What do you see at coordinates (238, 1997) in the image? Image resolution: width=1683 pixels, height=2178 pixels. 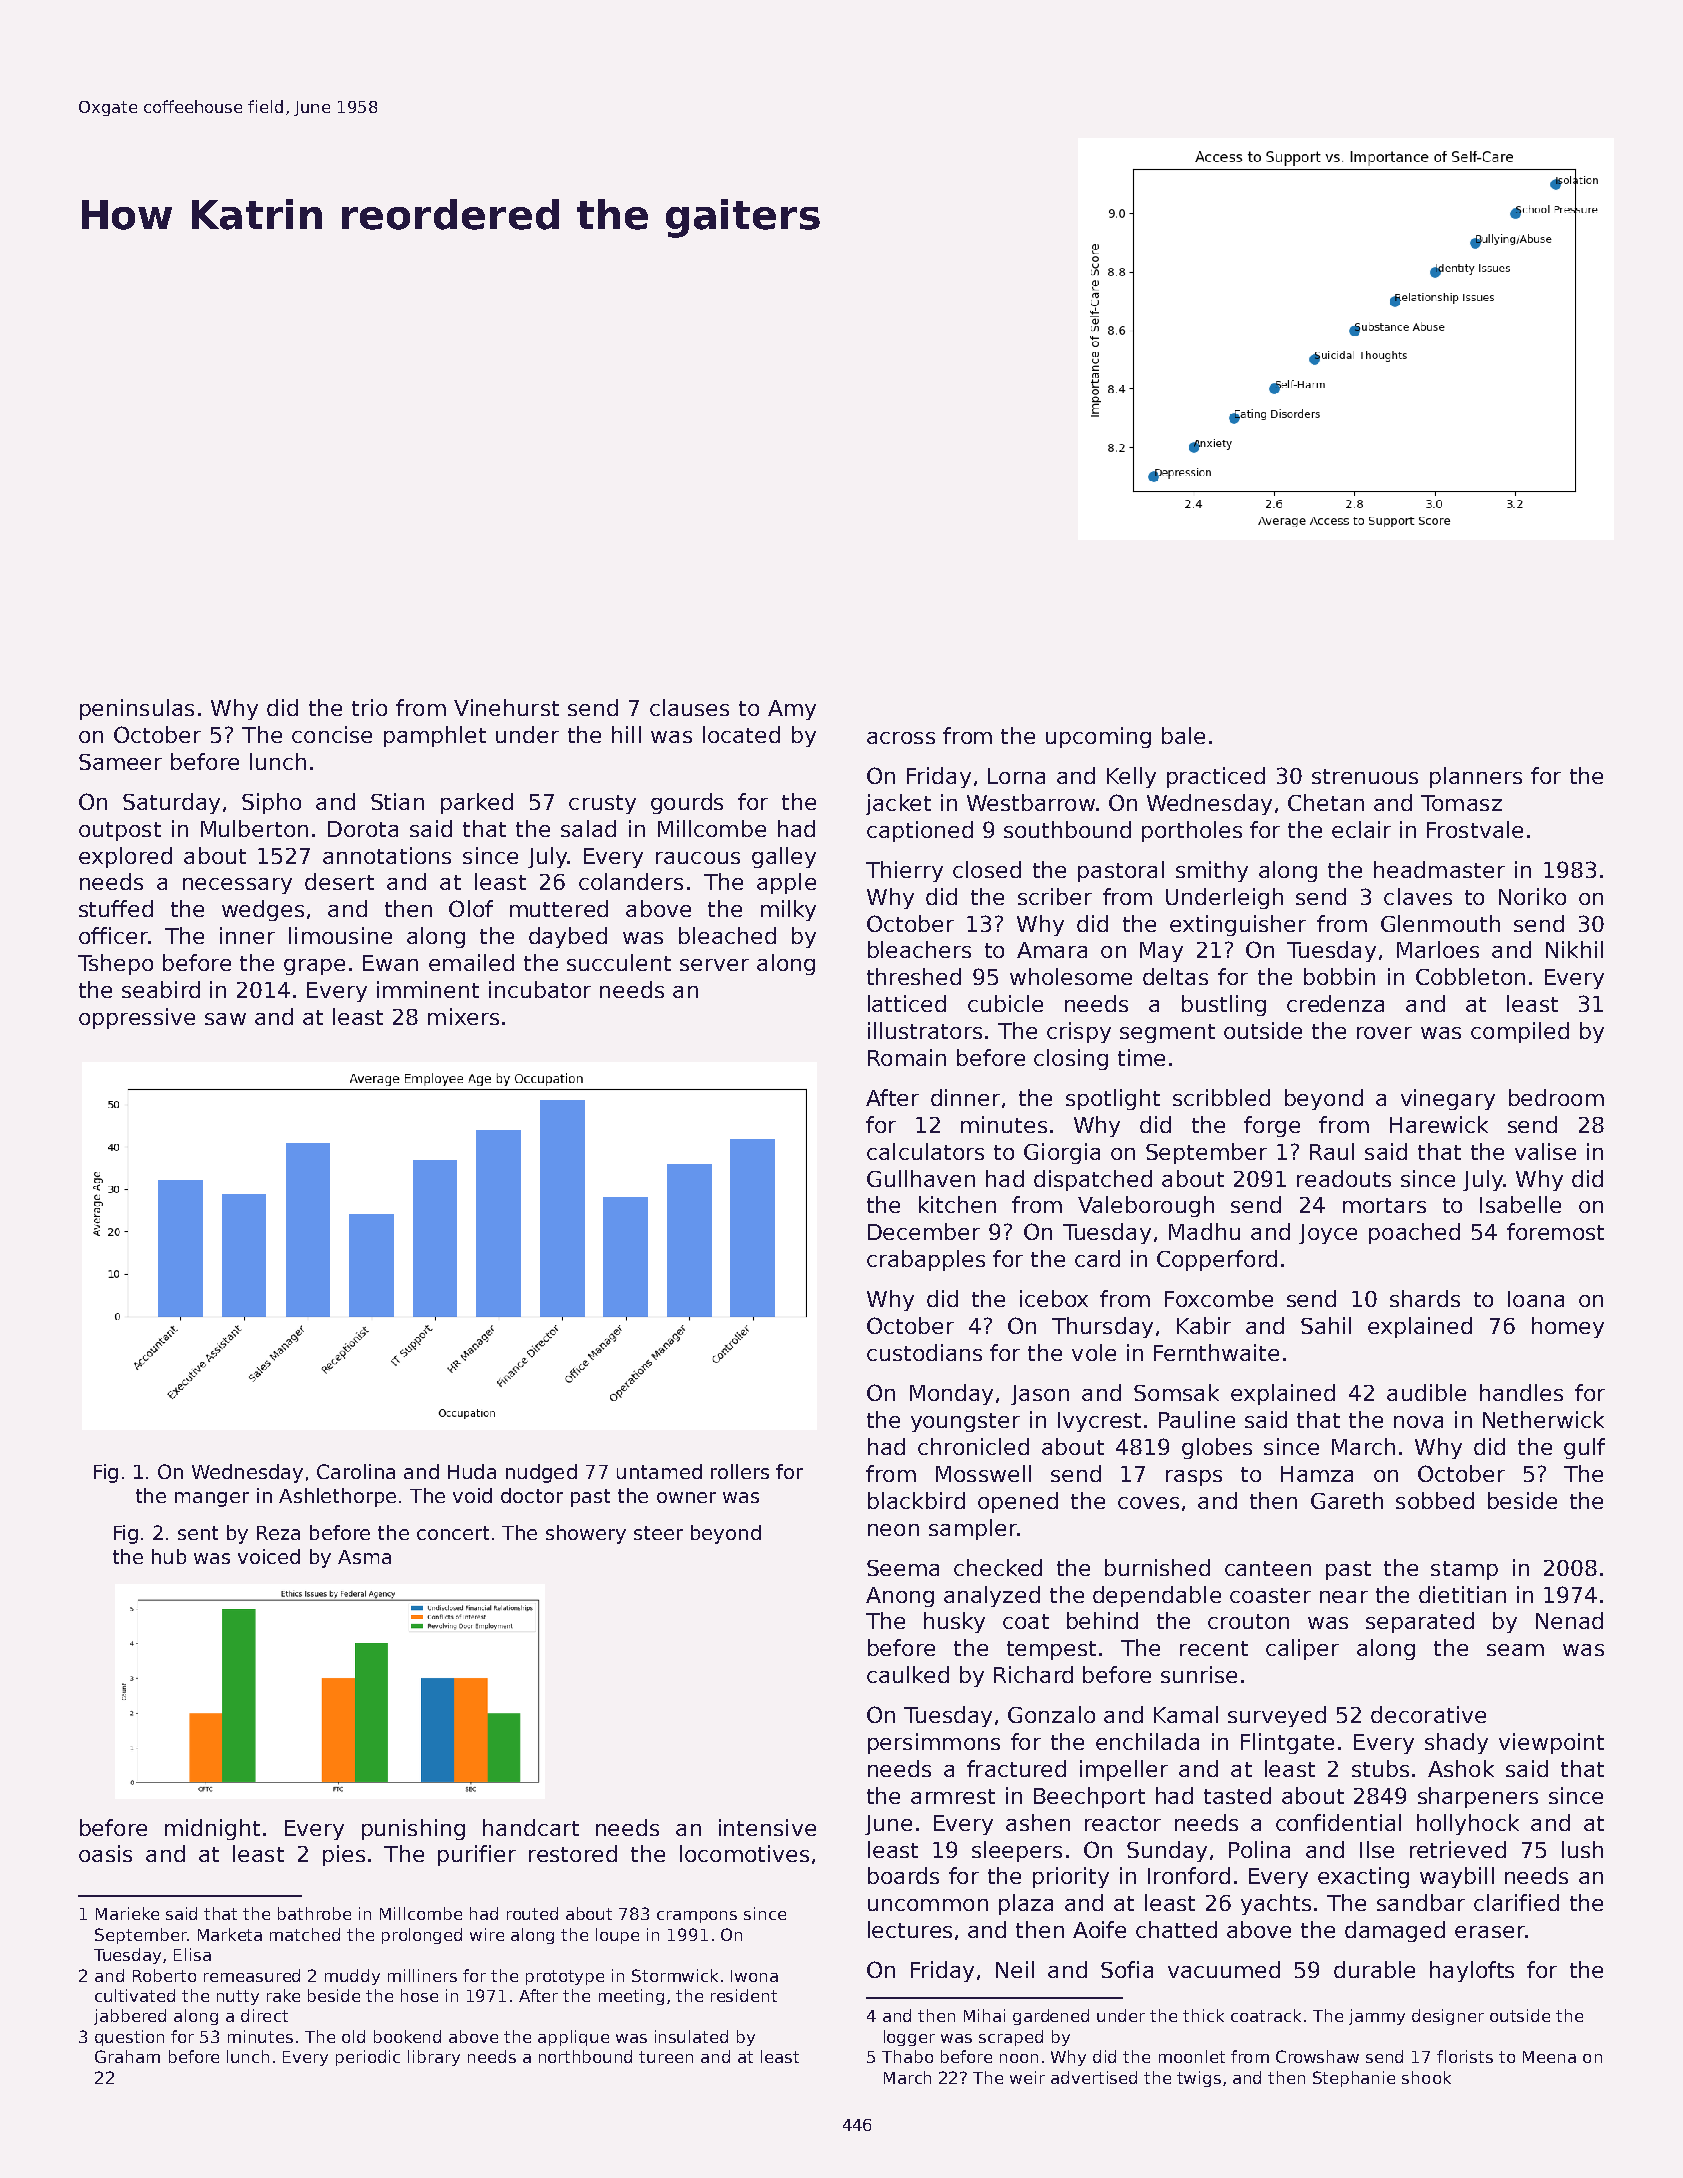 I see `nutty` at bounding box center [238, 1997].
